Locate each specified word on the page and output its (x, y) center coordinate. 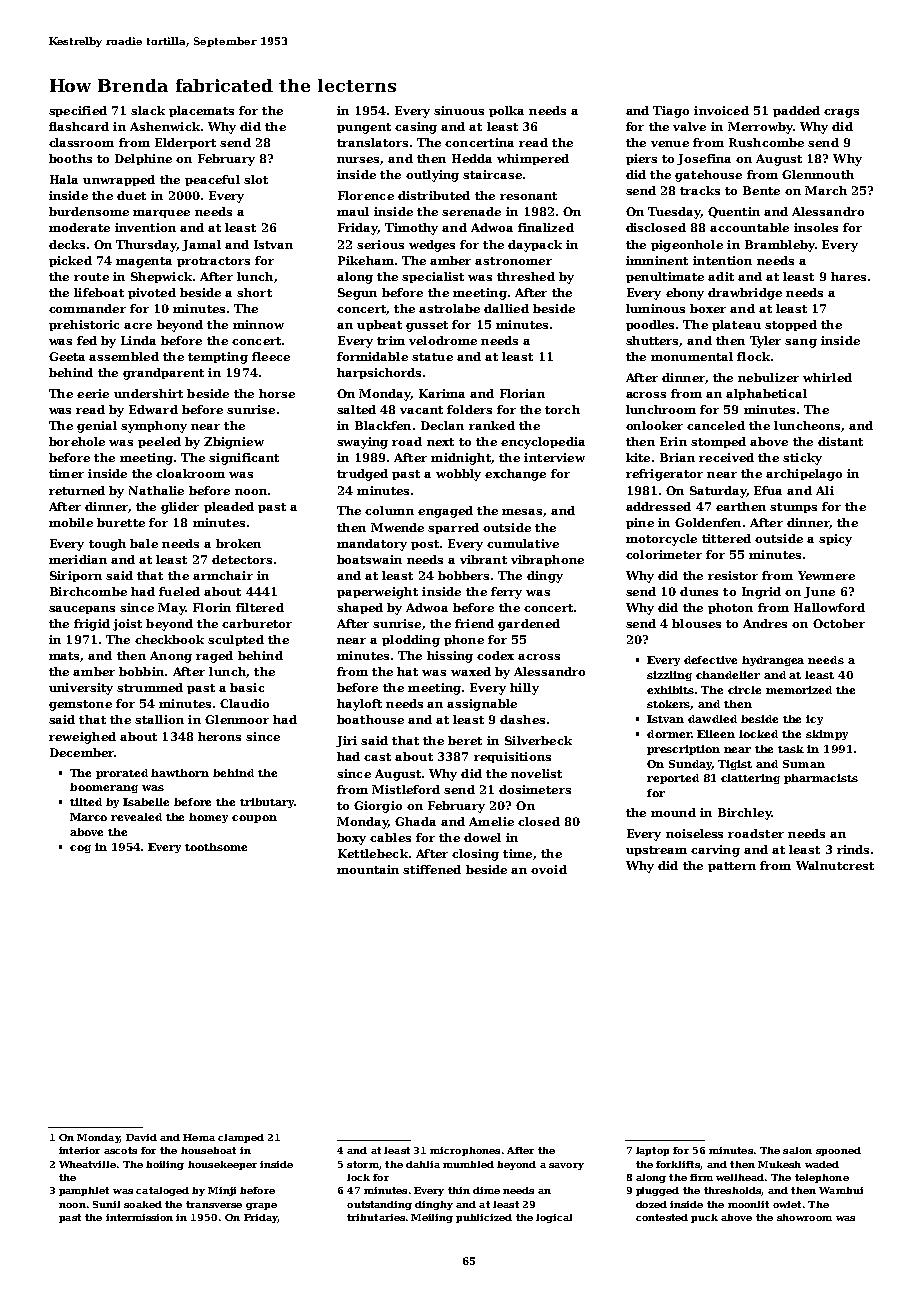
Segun (357, 294)
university (81, 689)
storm (363, 1164)
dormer (669, 734)
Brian (677, 457)
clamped (241, 1138)
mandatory (372, 545)
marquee (161, 214)
